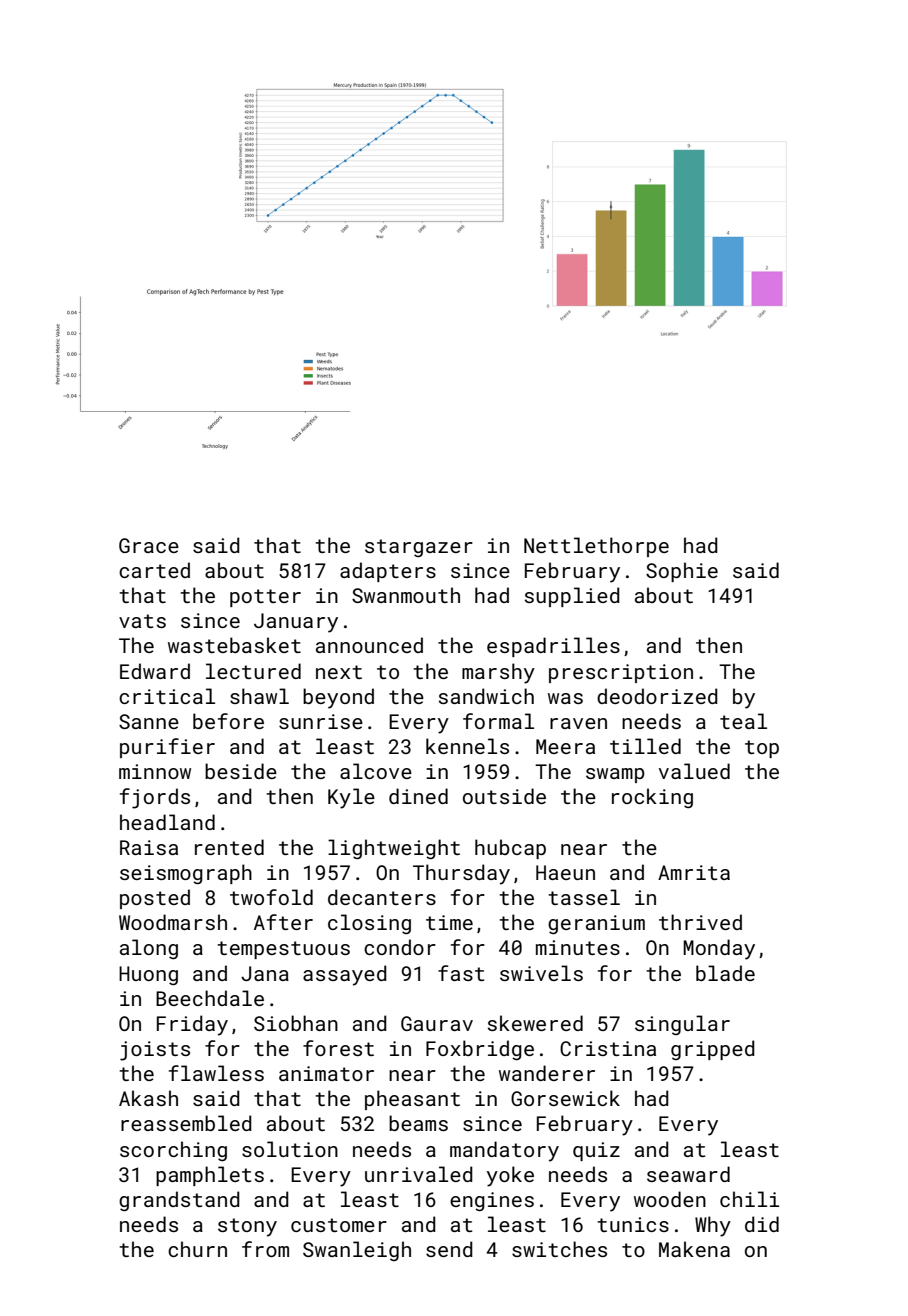  What do you see at coordinates (149, 721) in the image?
I see `Sanne` at bounding box center [149, 721].
